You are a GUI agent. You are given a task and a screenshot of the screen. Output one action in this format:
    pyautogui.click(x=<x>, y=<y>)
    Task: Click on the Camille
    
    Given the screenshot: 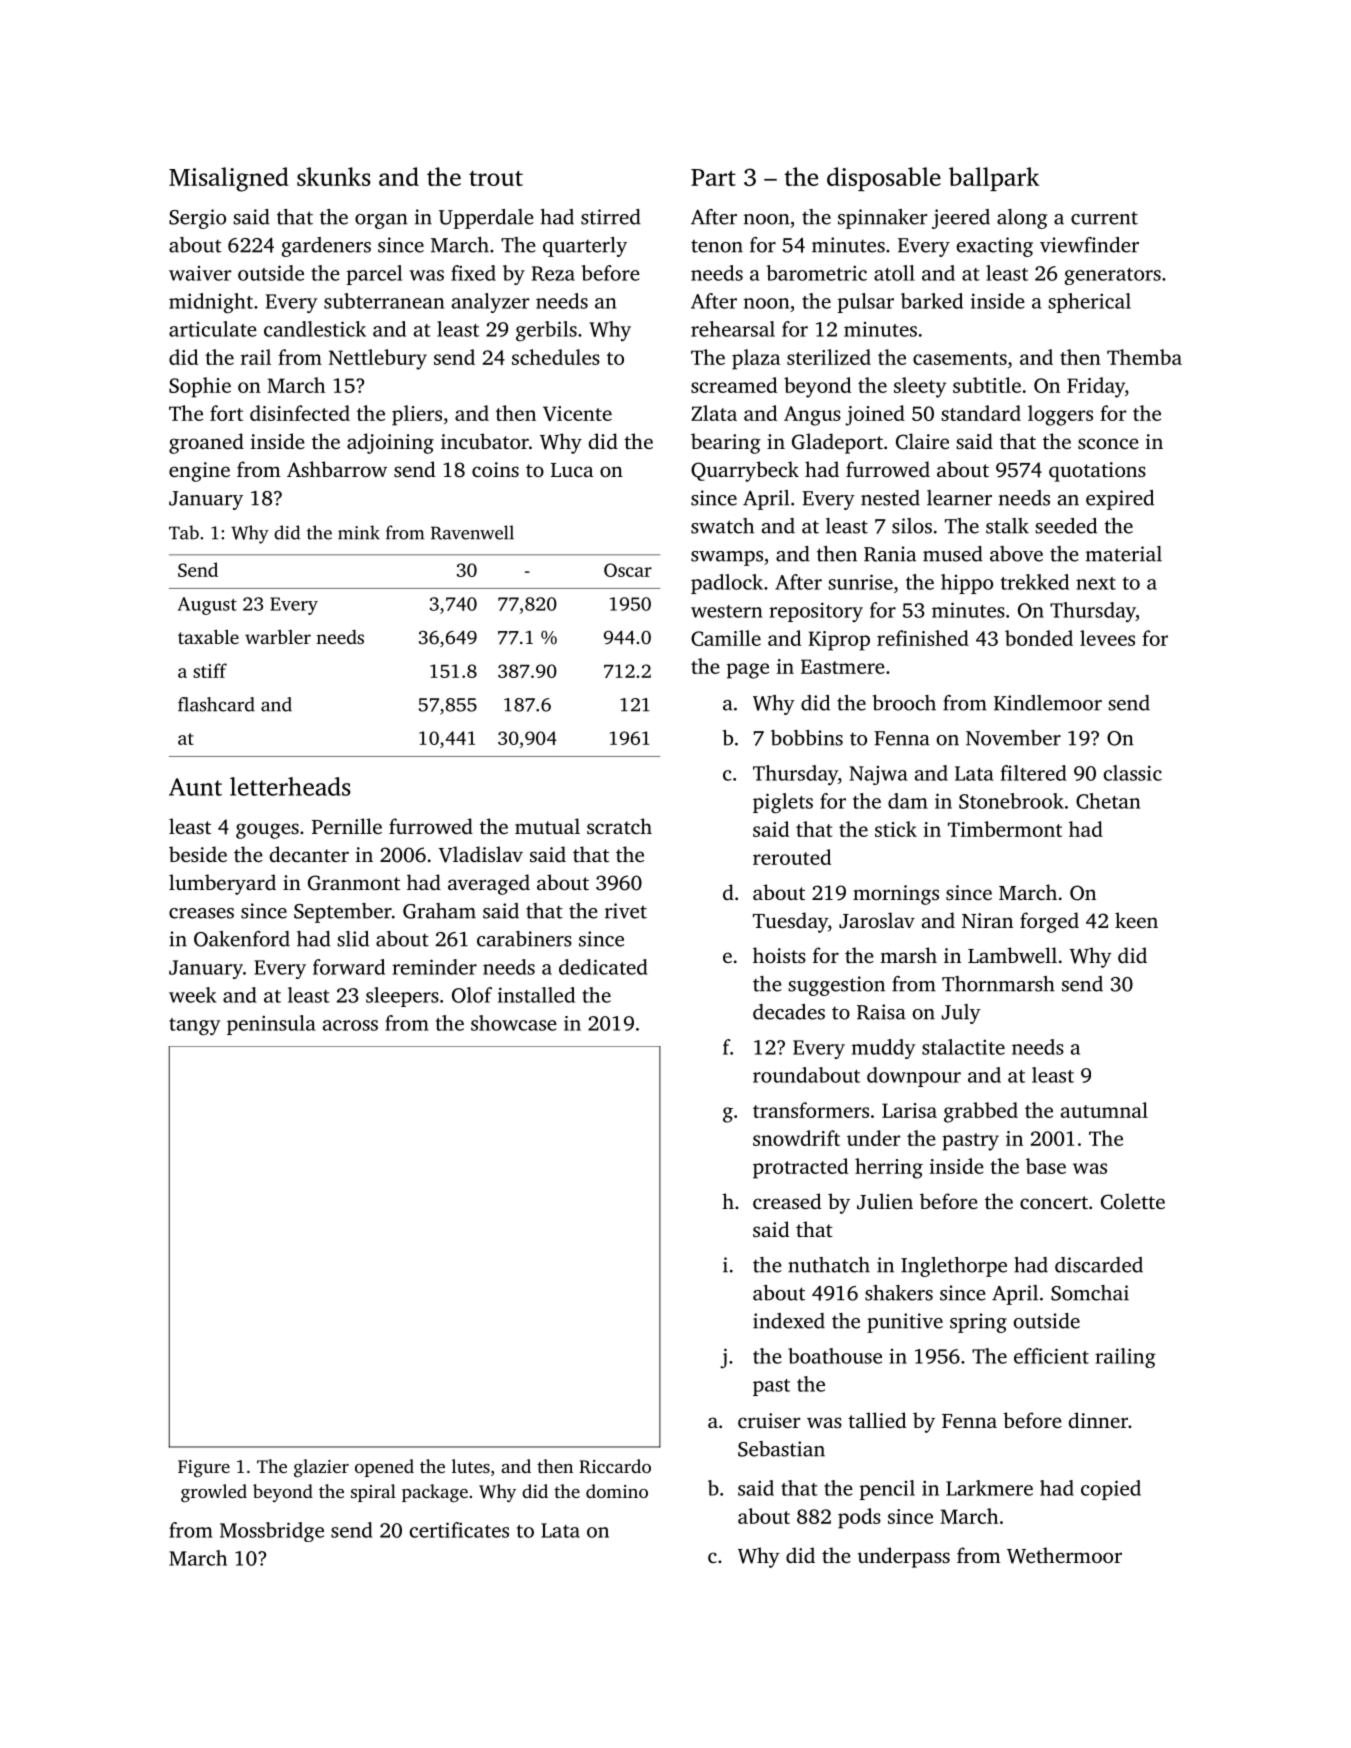 What is the action you would take?
    pyautogui.click(x=726, y=638)
